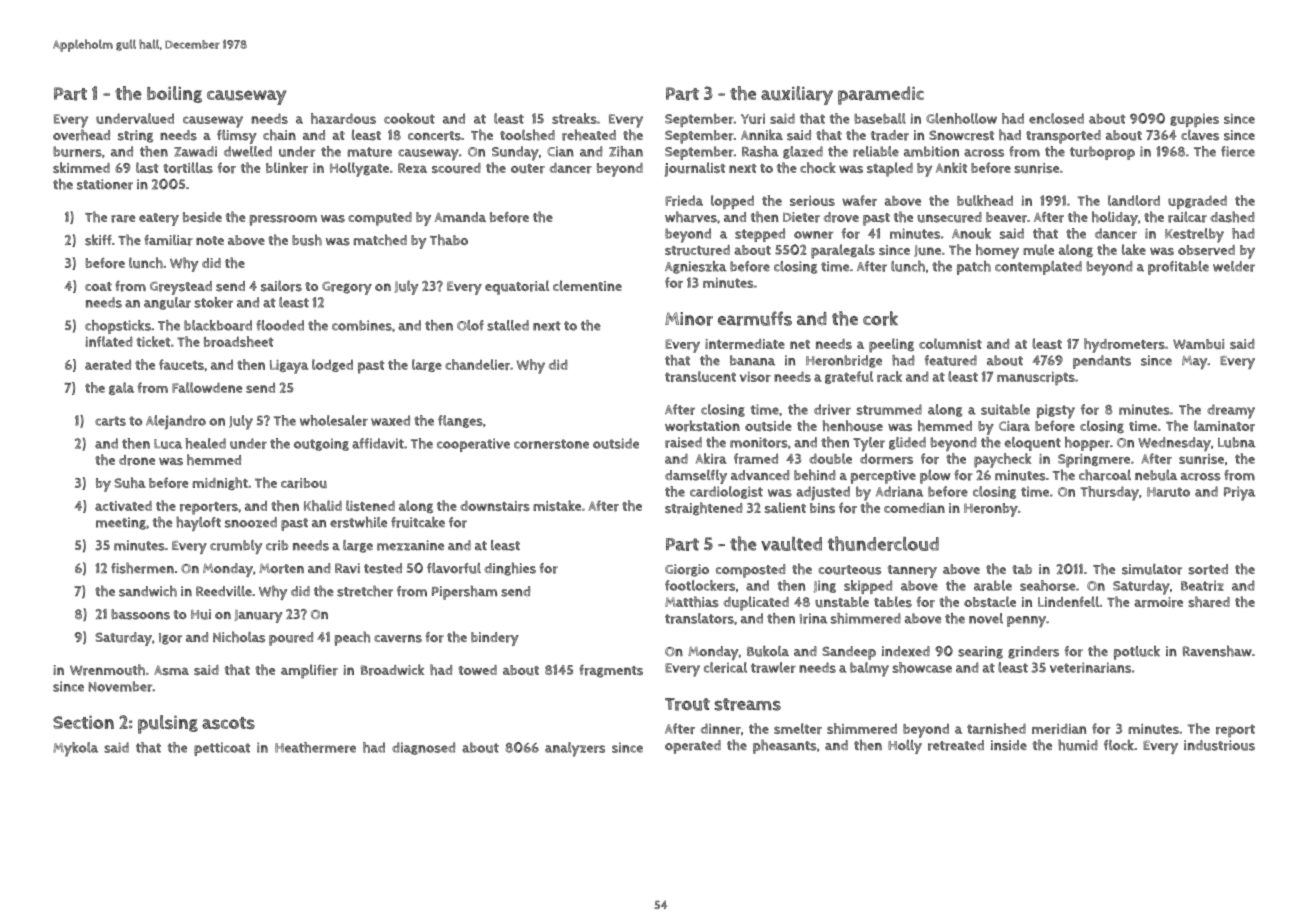 Image resolution: width=1308 pixels, height=924 pixels. What do you see at coordinates (409, 118) in the screenshot?
I see `cookout` at bounding box center [409, 118].
